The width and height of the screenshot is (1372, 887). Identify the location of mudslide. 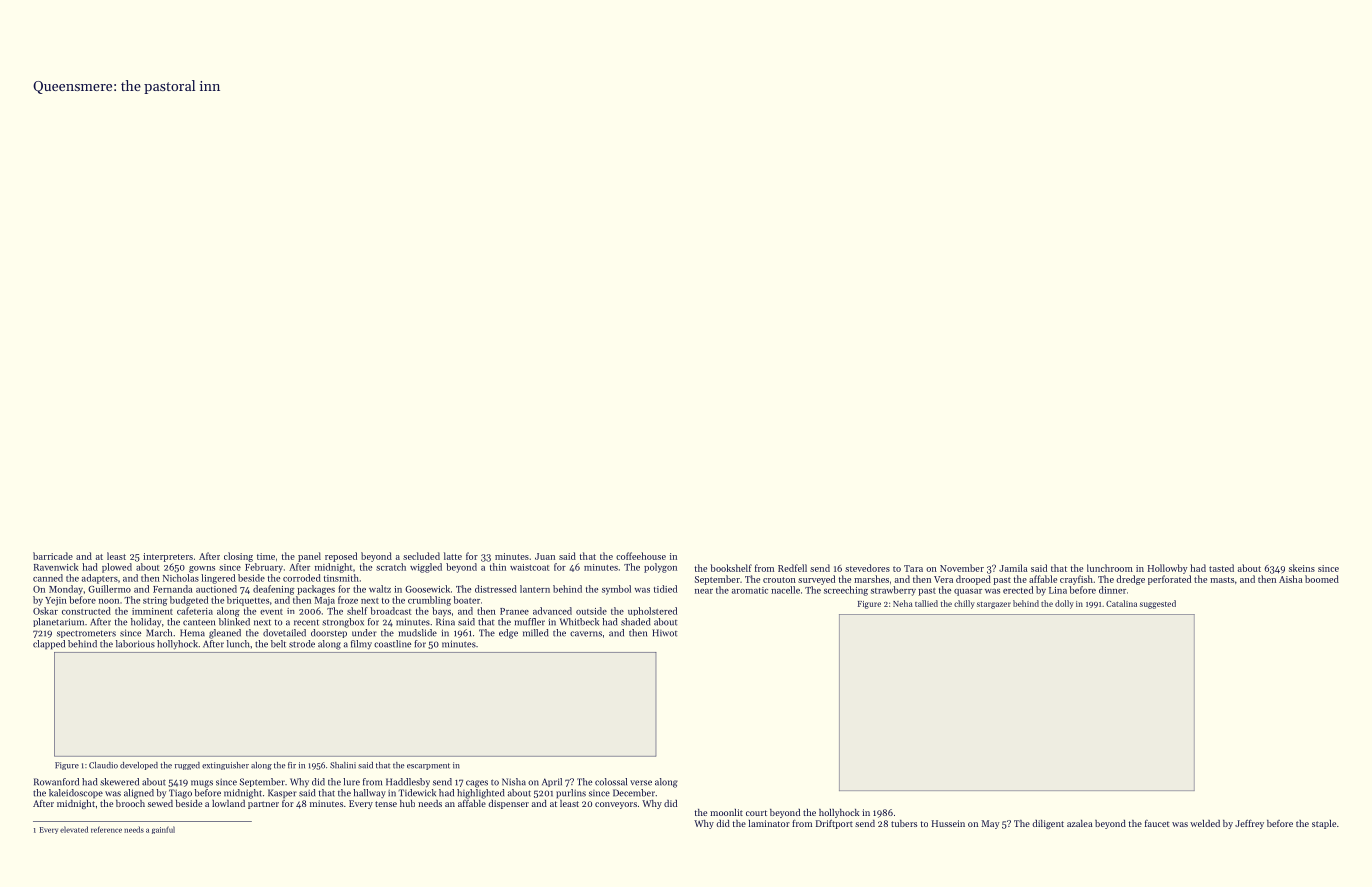
(417, 633).
